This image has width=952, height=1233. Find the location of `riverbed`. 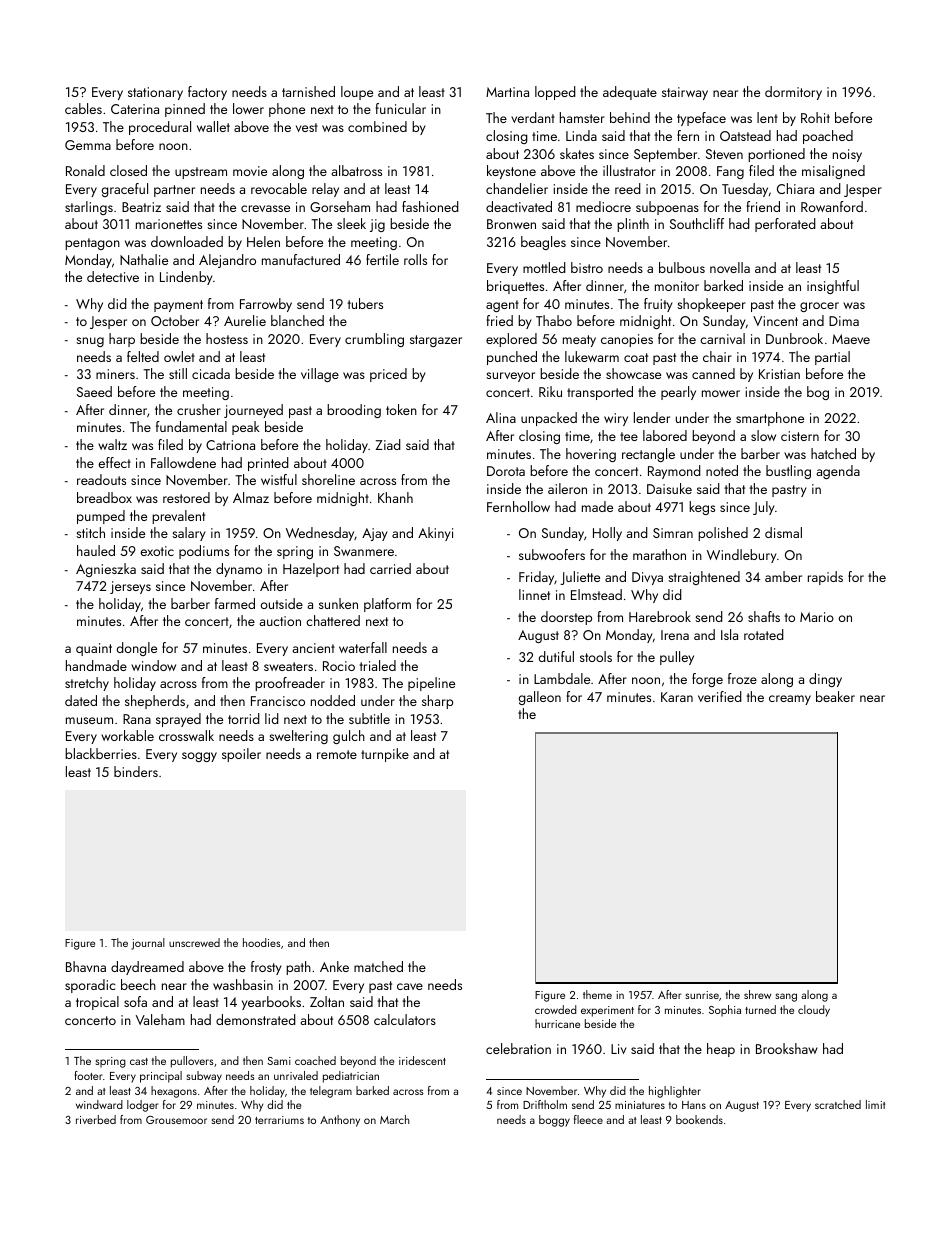

riverbed is located at coordinates (96, 1119).
